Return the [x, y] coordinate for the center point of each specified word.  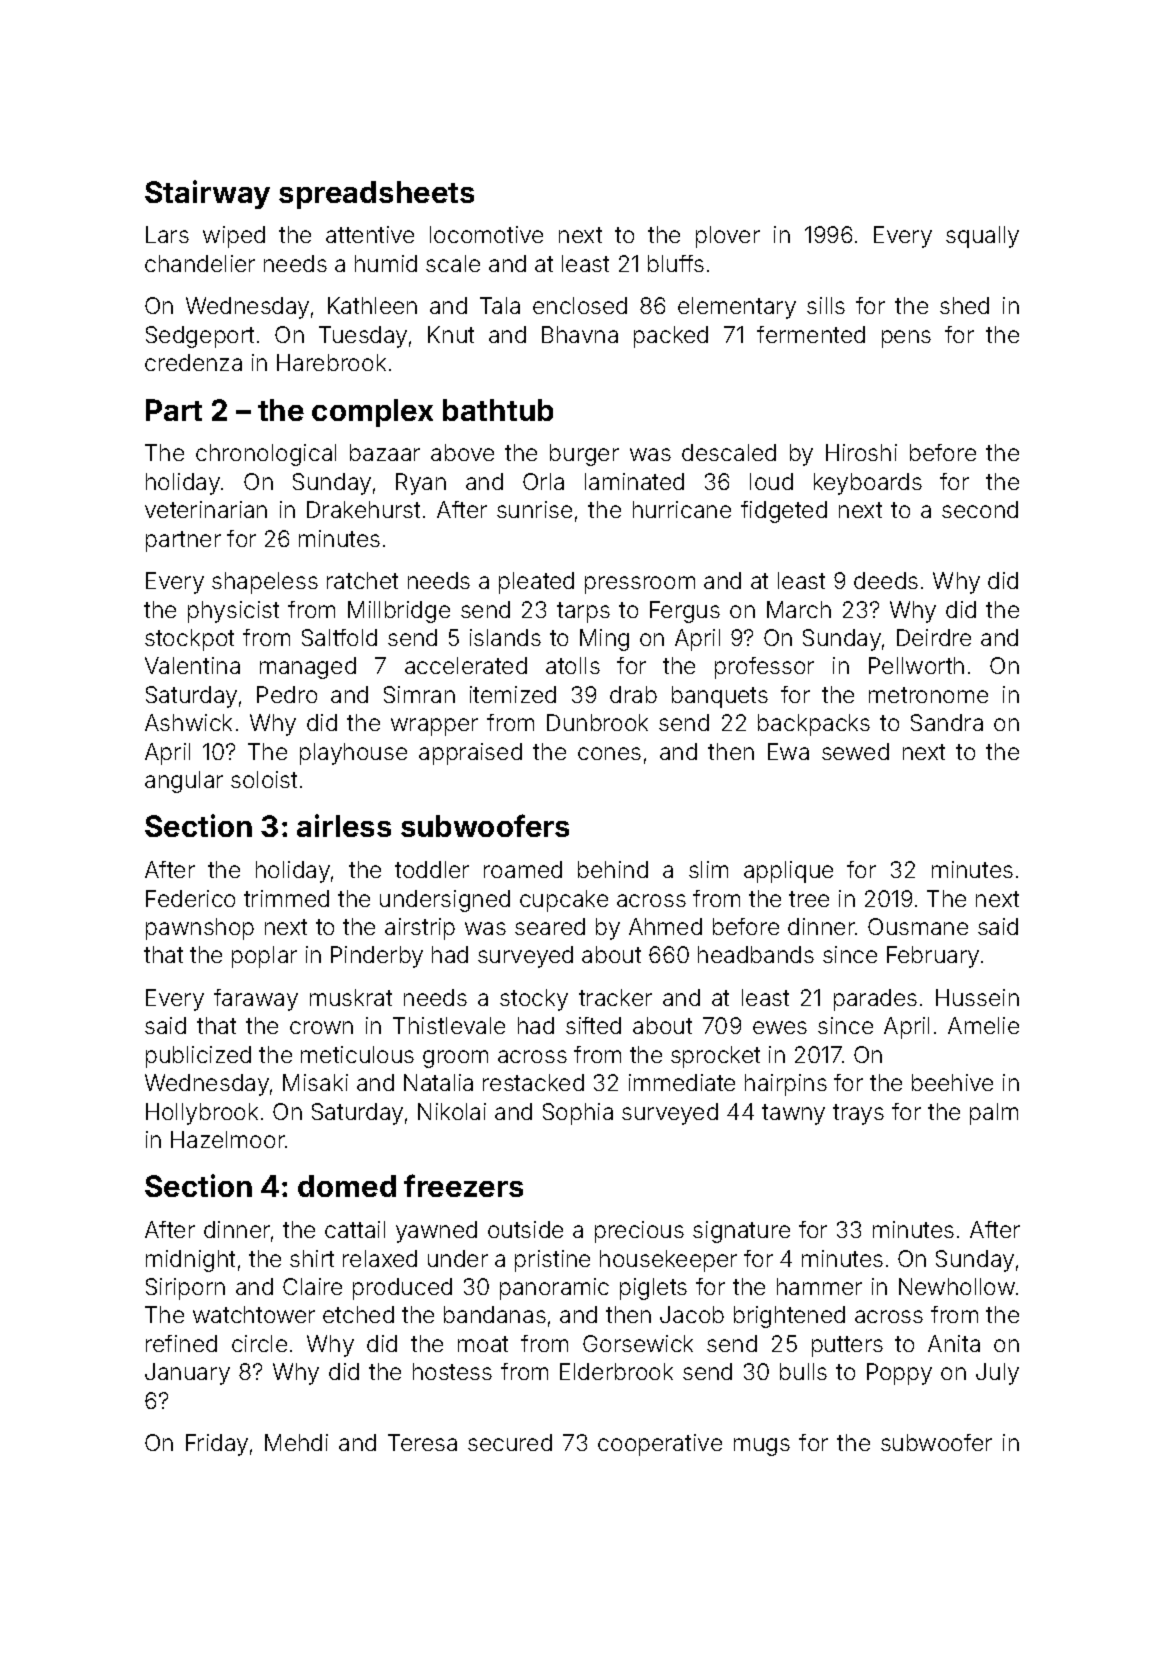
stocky [534, 1000]
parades [875, 1000]
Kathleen [372, 305]
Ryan [421, 484]
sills [826, 305]
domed [347, 1186]
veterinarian [206, 509]
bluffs [676, 263]
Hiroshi [861, 452]
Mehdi [296, 1442]
